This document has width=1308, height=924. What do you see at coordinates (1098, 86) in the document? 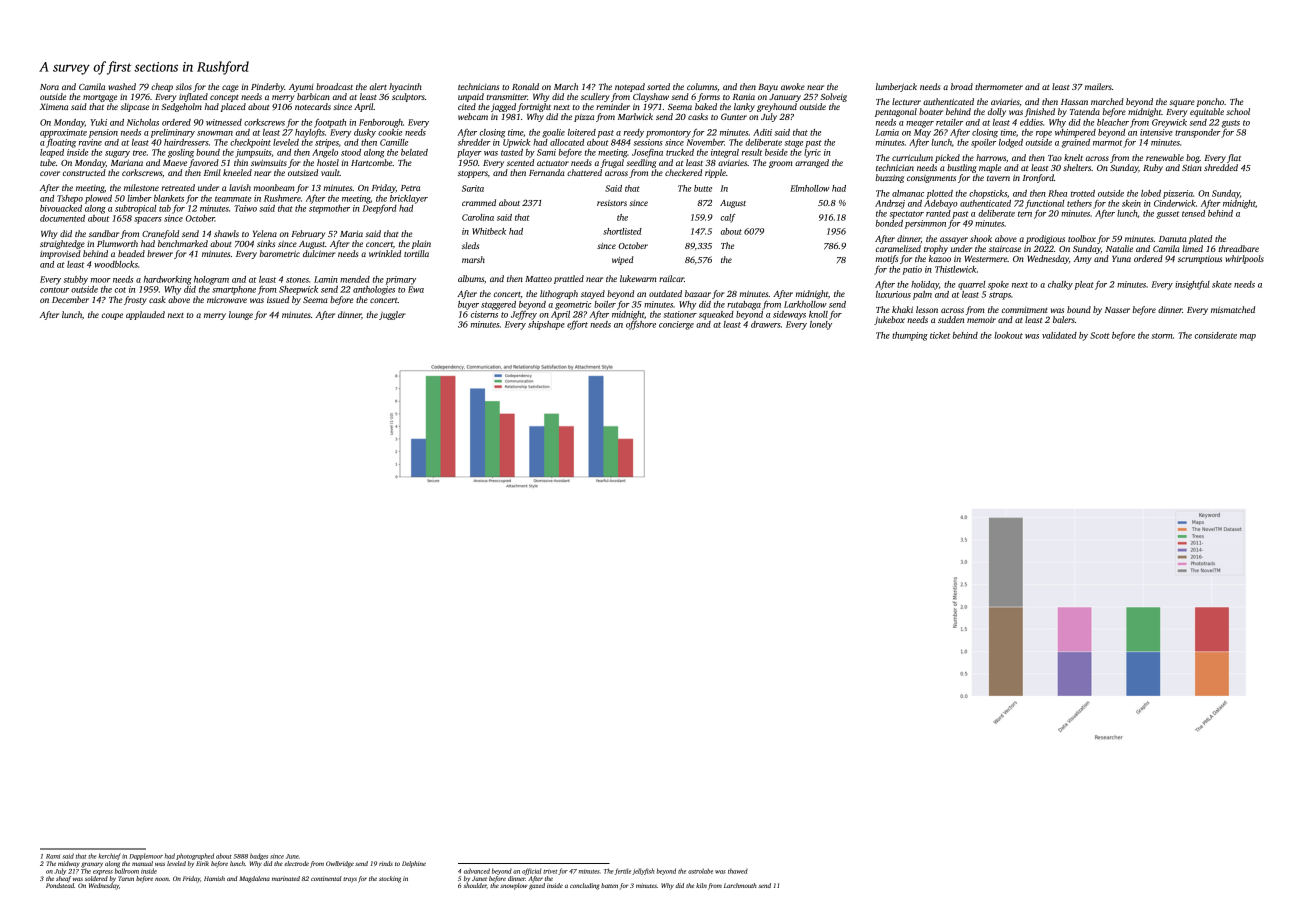
I see `mailers` at bounding box center [1098, 86].
